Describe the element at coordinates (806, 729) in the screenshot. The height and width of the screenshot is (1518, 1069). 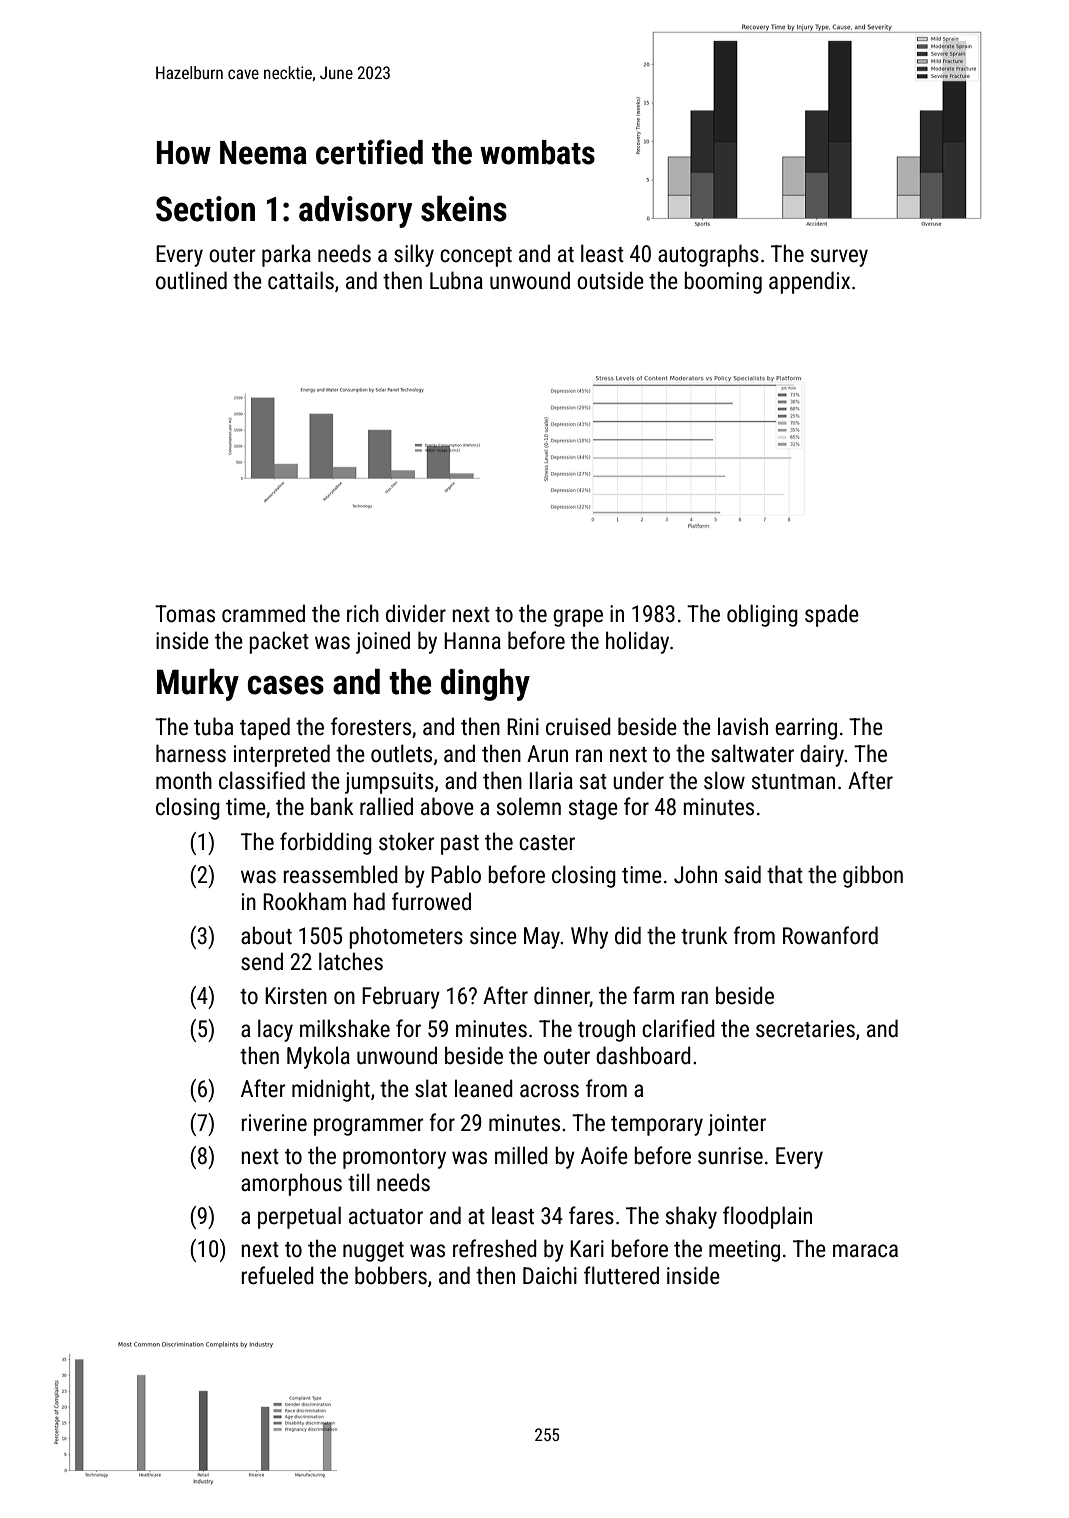
I see `earring` at that location.
